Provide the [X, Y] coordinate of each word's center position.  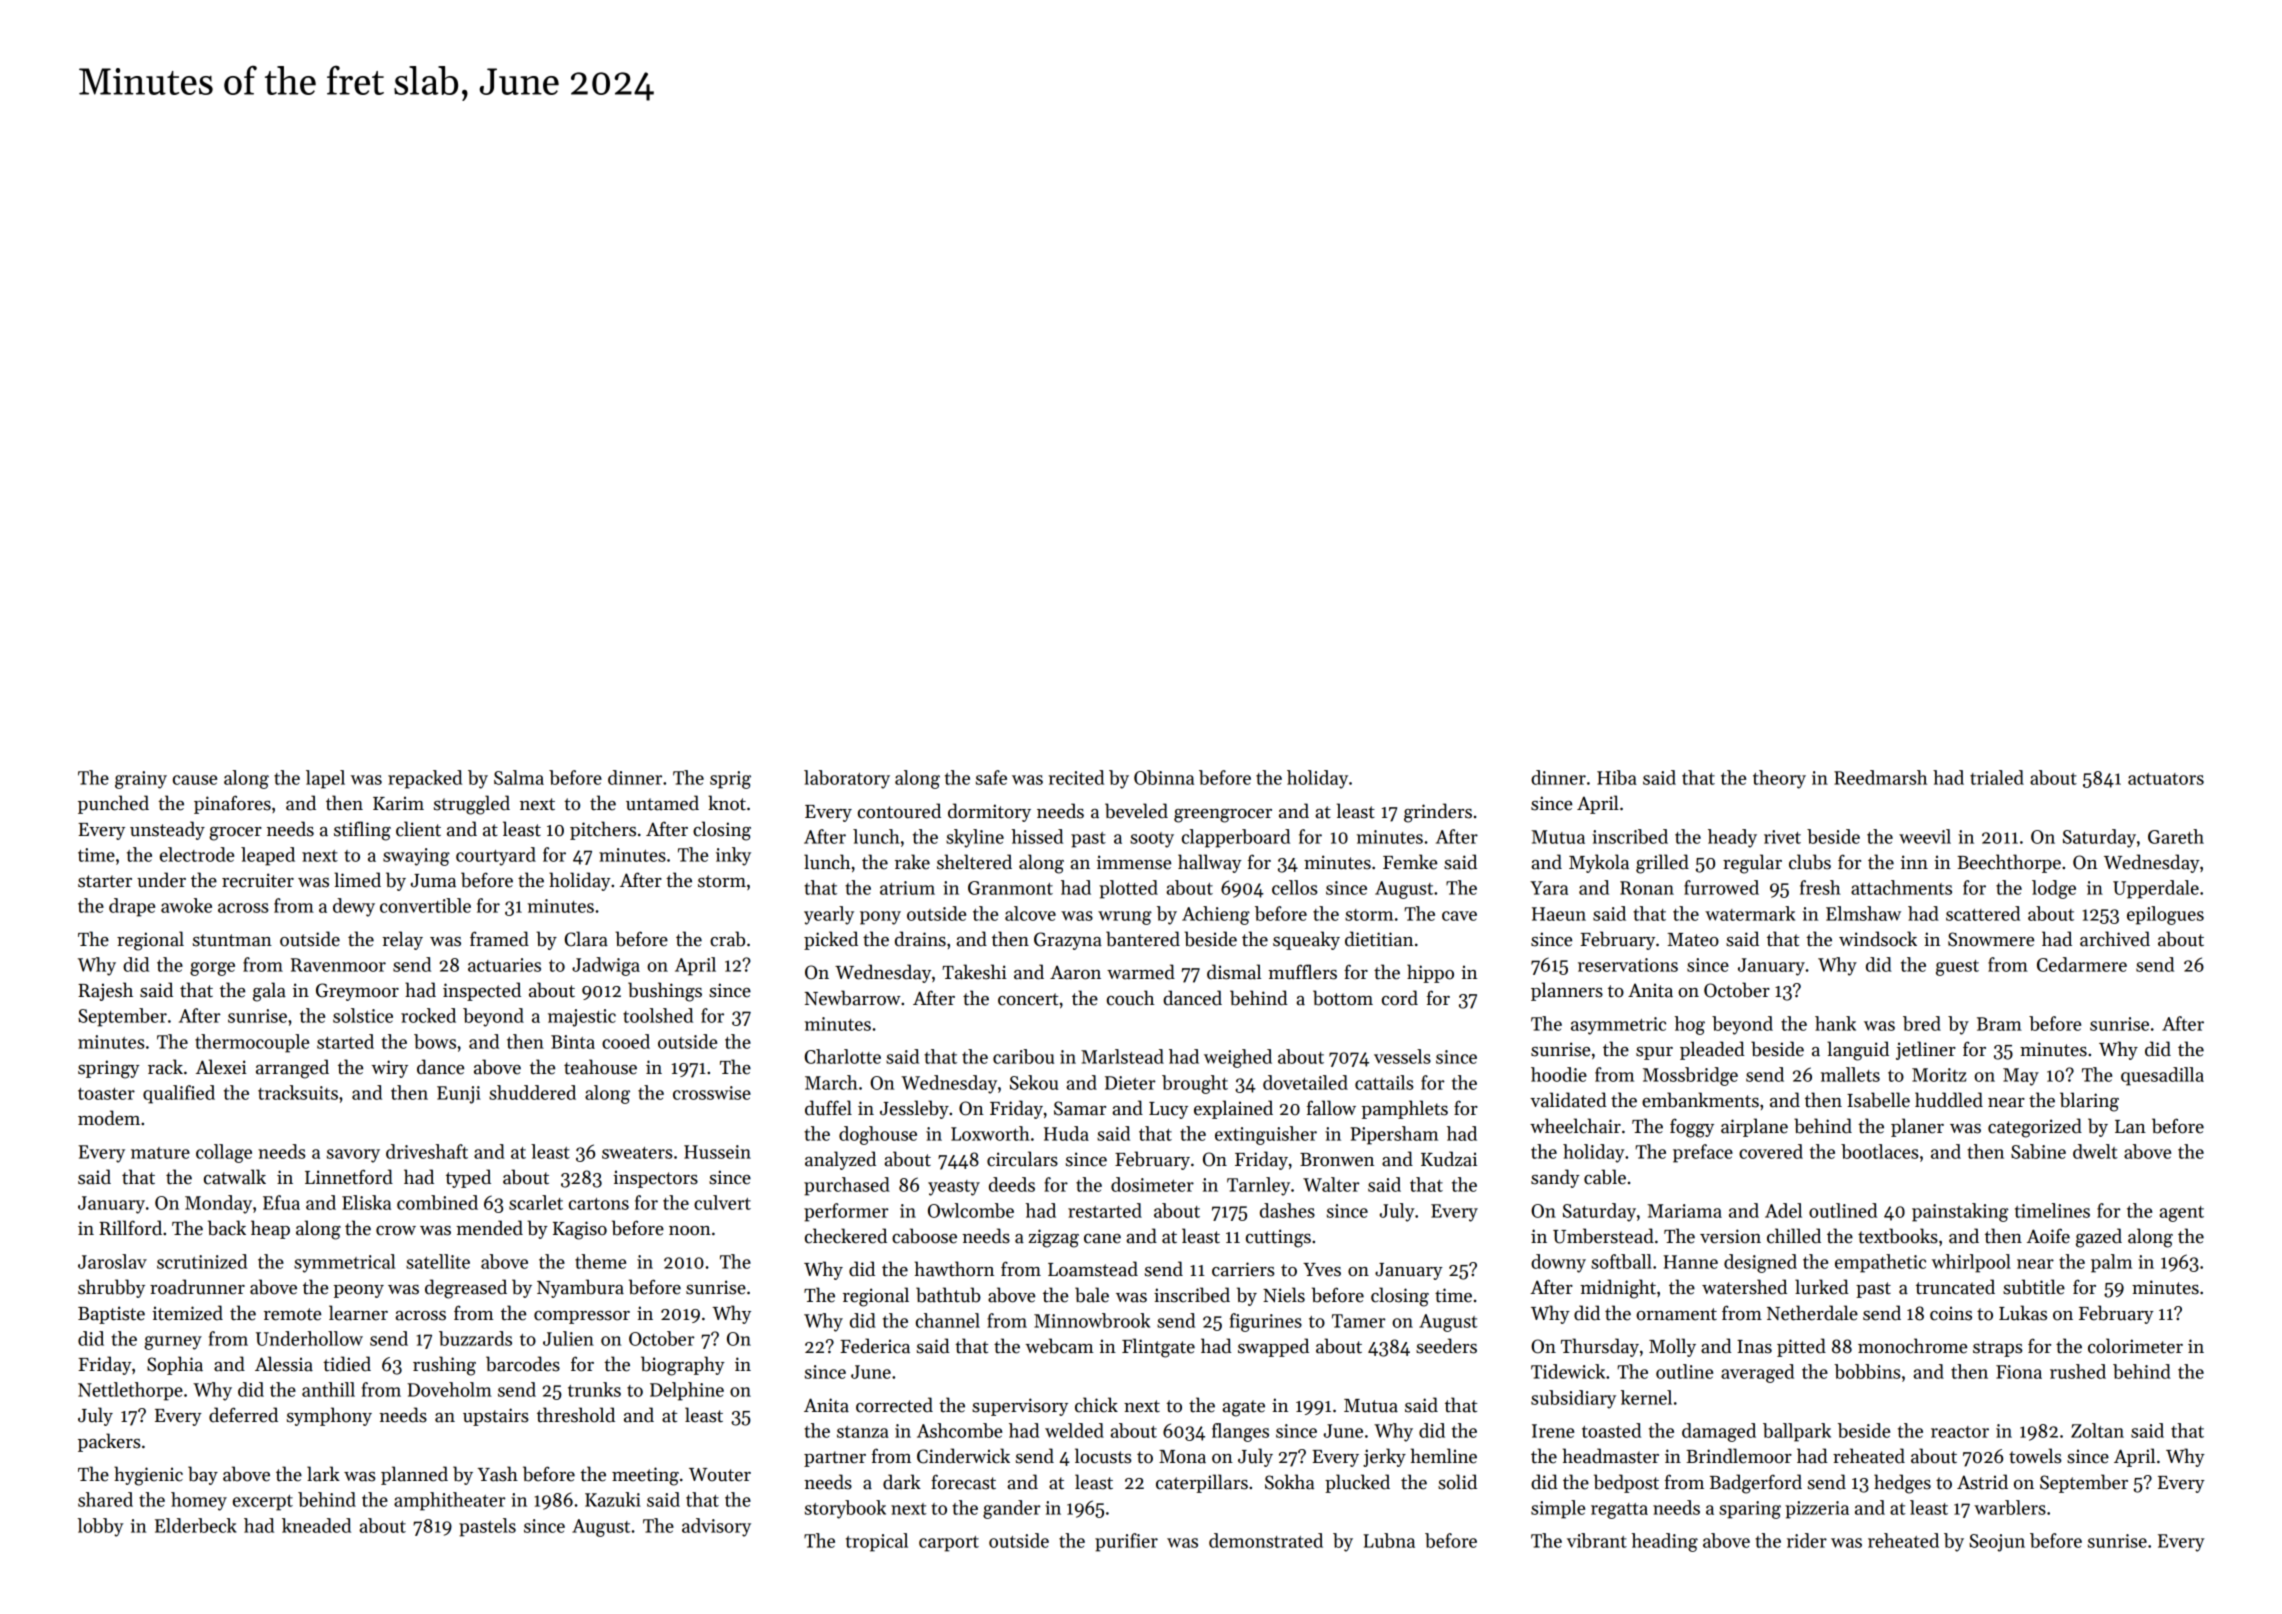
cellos [1294, 887]
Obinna [1164, 777]
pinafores [232, 804]
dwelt [2095, 1151]
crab [727, 939]
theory [1779, 779]
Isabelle [1878, 1100]
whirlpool [1971, 1263]
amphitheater [450, 1501]
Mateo [1693, 940]
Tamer [1359, 1321]
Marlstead [1122, 1056]
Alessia [284, 1364]
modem [109, 1118]
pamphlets [1404, 1109]
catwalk [235, 1177]
